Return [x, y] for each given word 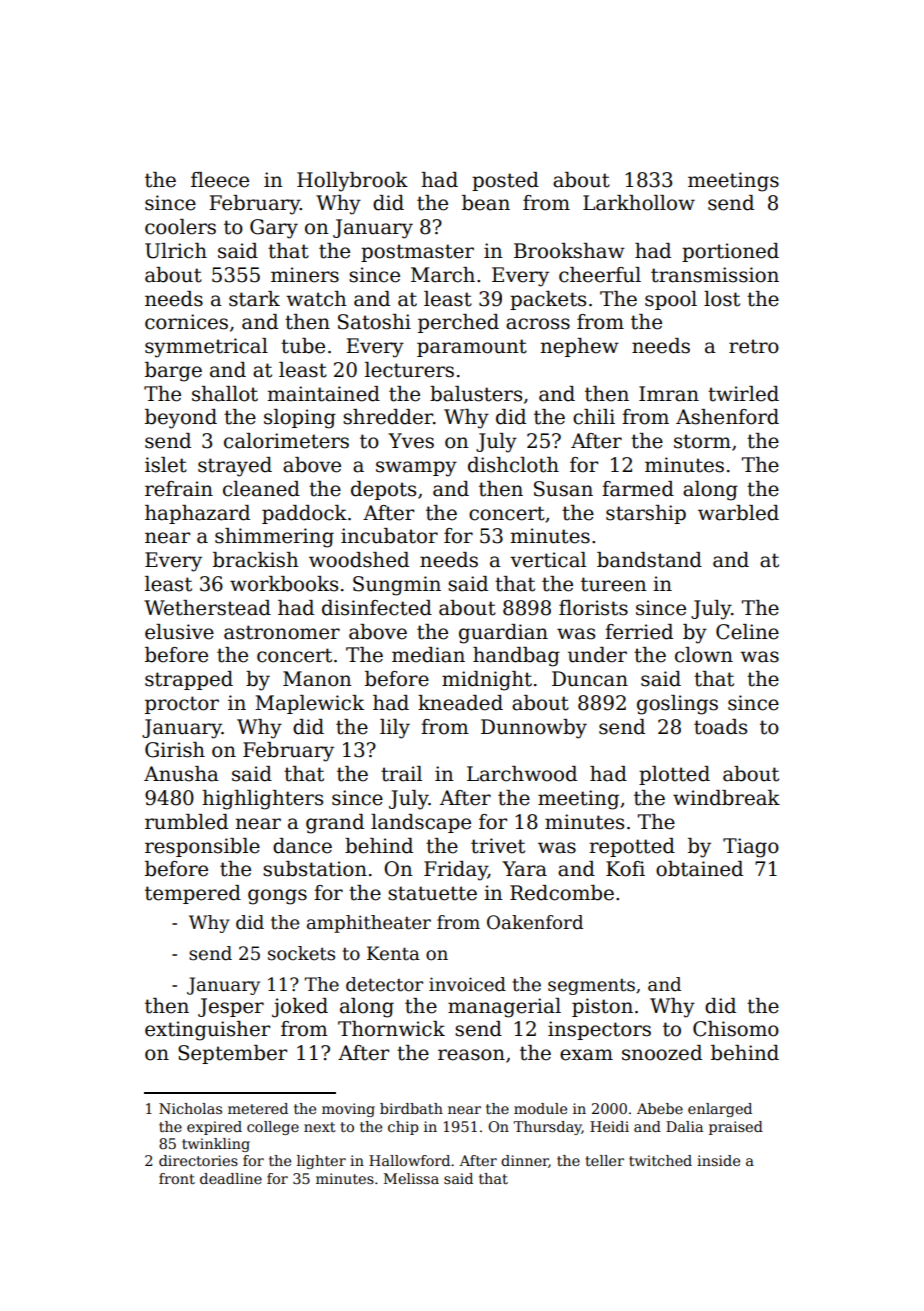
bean [486, 203]
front [177, 1178]
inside [718, 1160]
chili [594, 417]
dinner [525, 1161]
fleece [220, 180]
